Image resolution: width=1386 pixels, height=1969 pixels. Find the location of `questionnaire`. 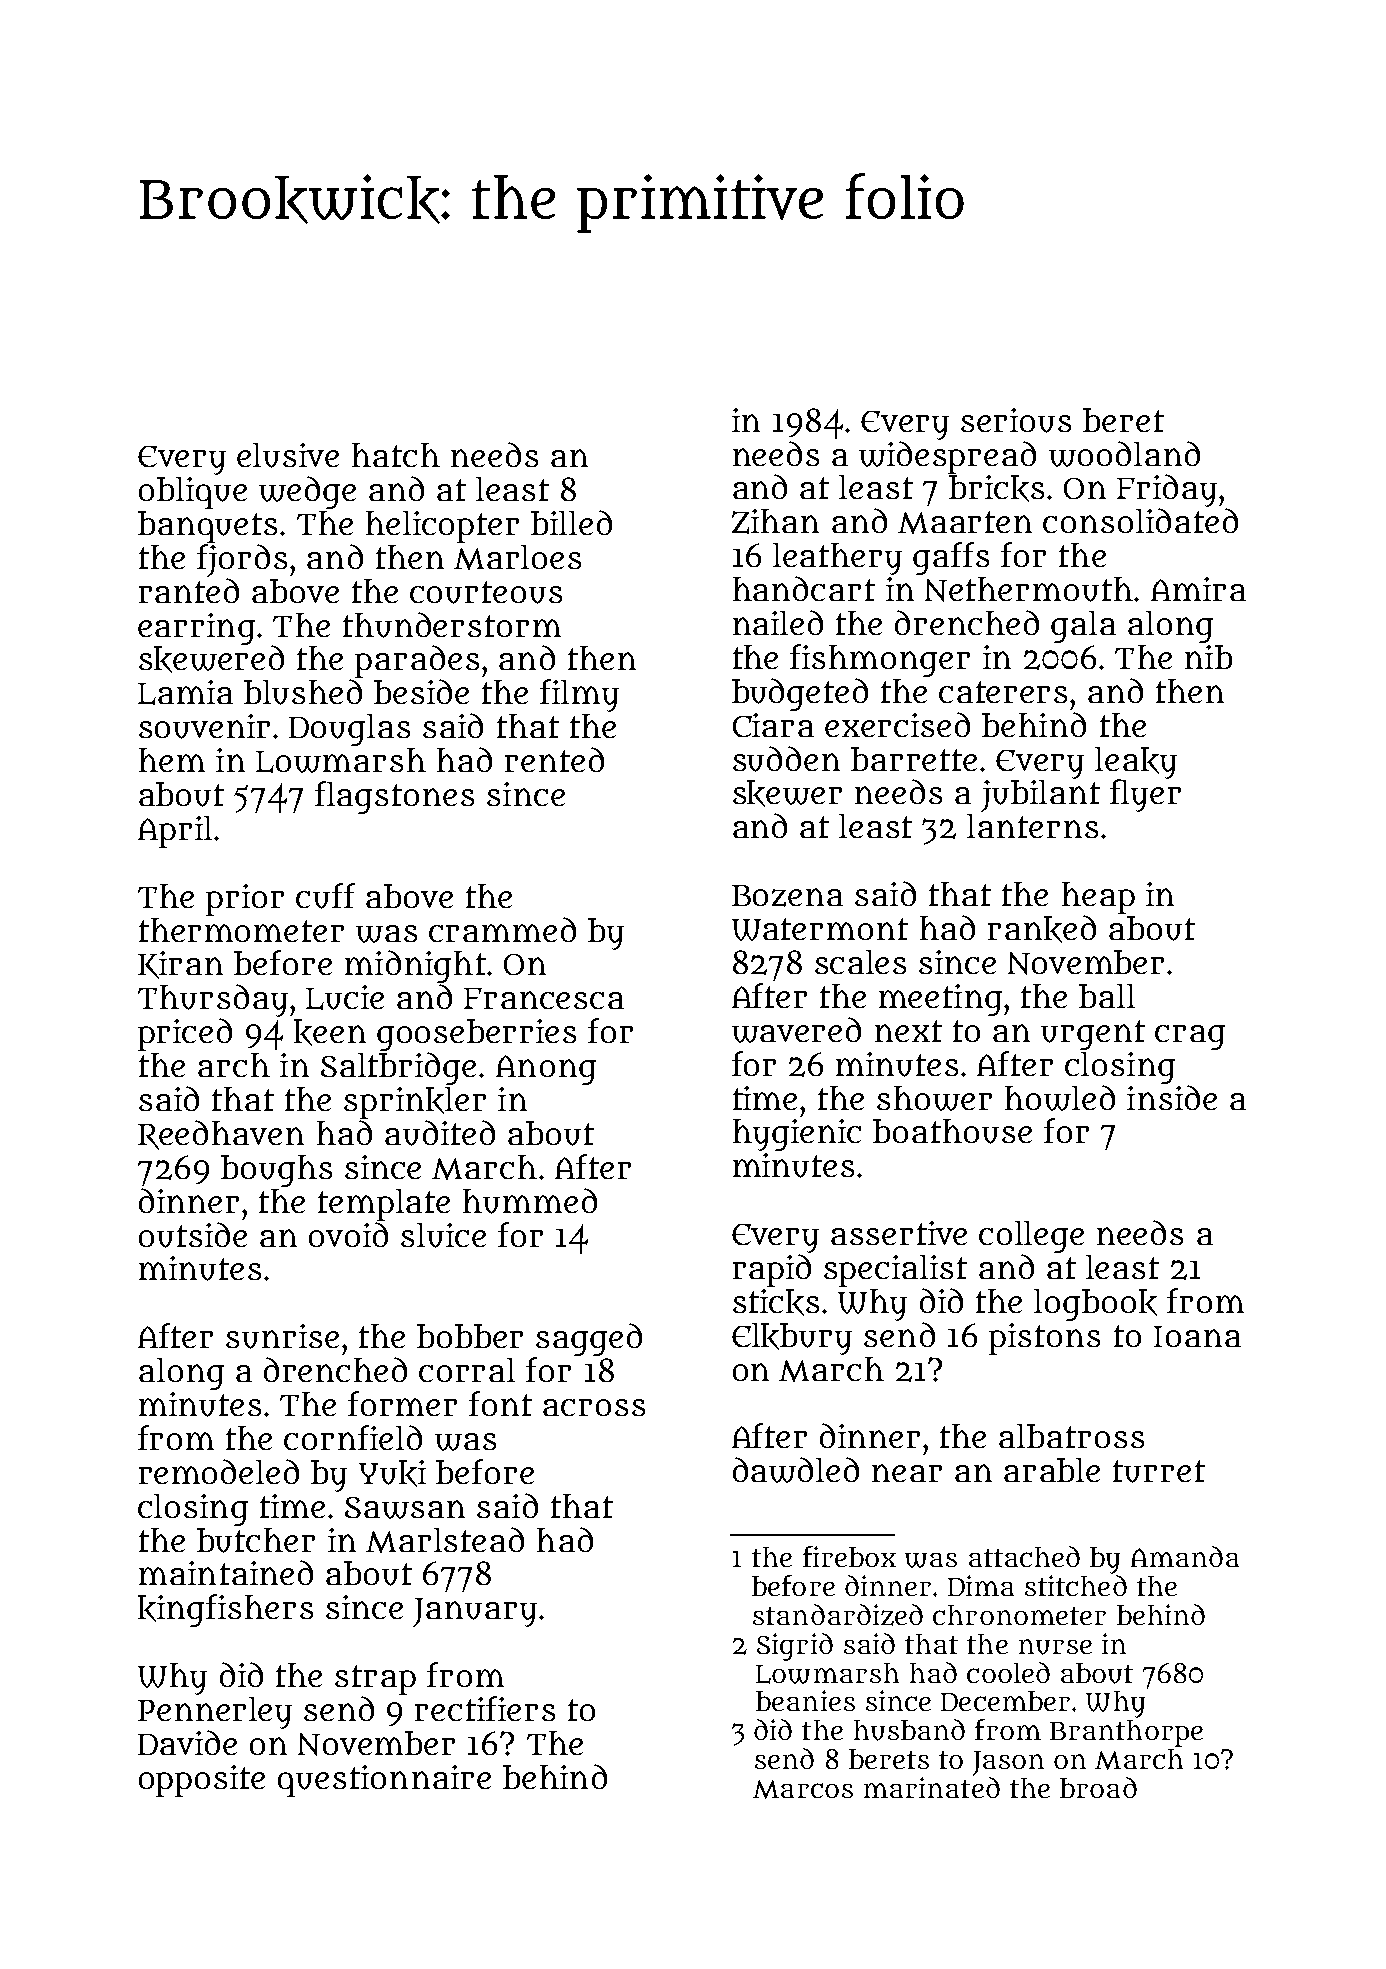

questionnaire is located at coordinates (384, 1781).
